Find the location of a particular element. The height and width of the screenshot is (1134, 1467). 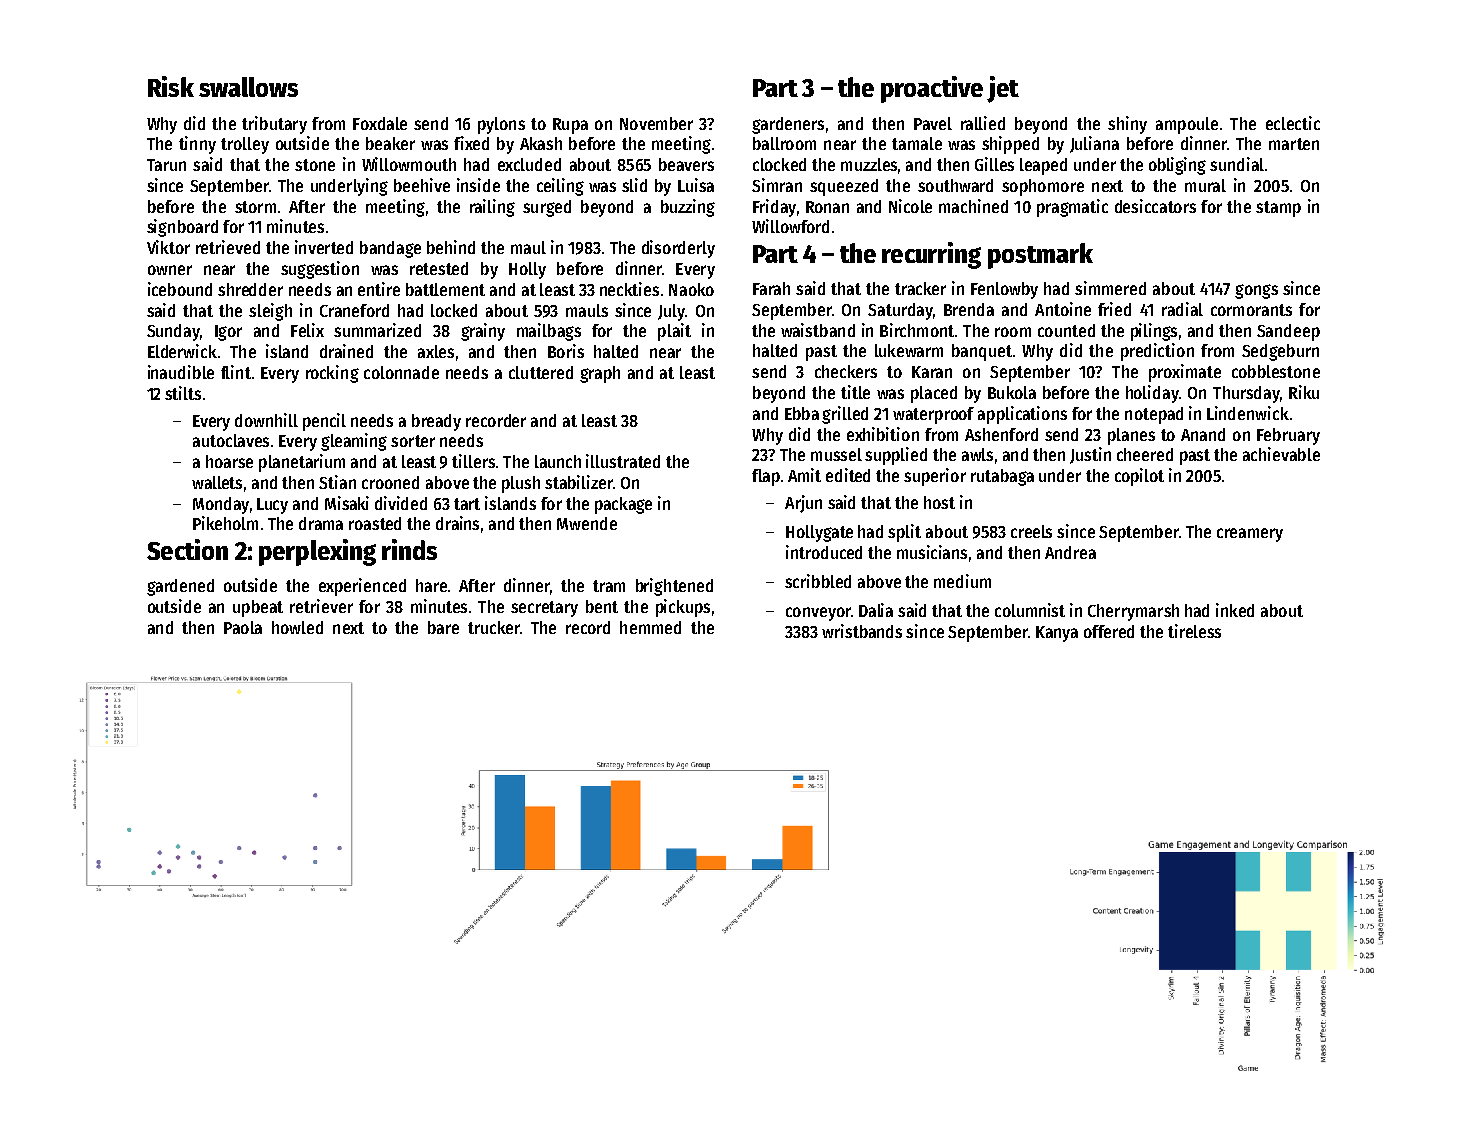

mural is located at coordinates (1205, 185).
